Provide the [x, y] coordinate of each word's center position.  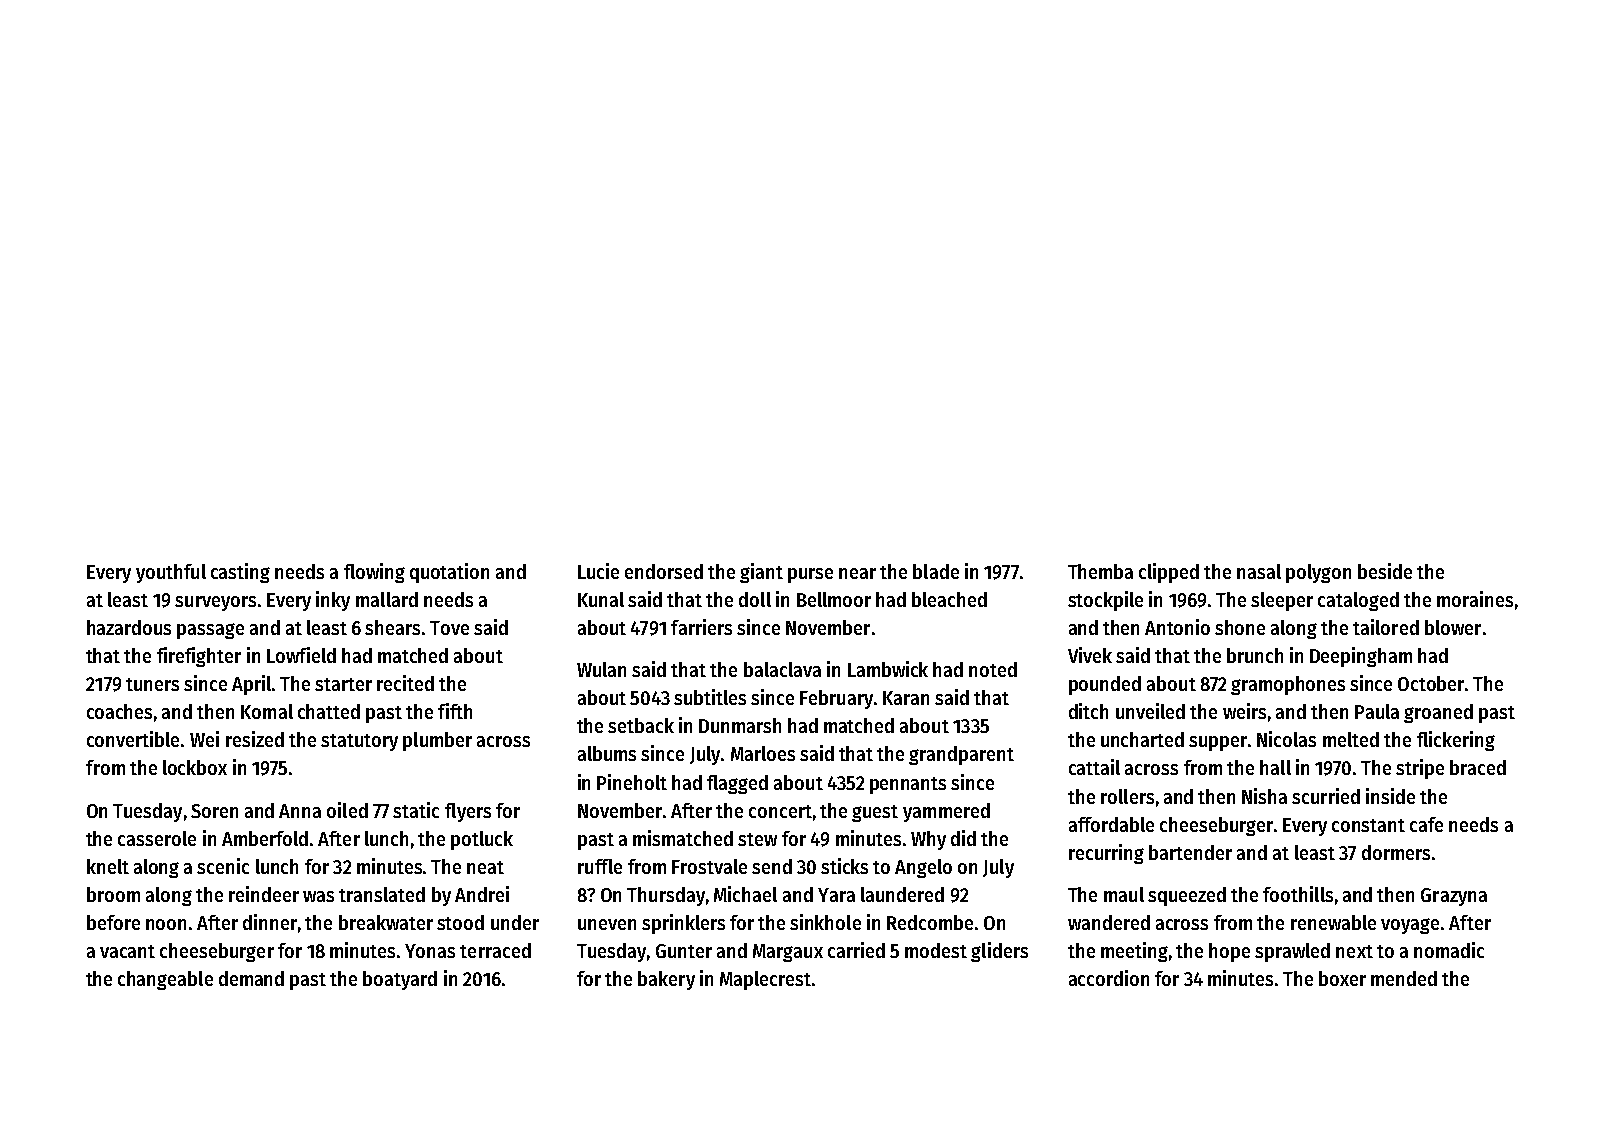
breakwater [386, 922]
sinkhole [825, 922]
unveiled [1150, 711]
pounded [1105, 685]
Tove [449, 628]
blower [1453, 627]
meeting [1134, 952]
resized [255, 739]
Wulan [601, 669]
